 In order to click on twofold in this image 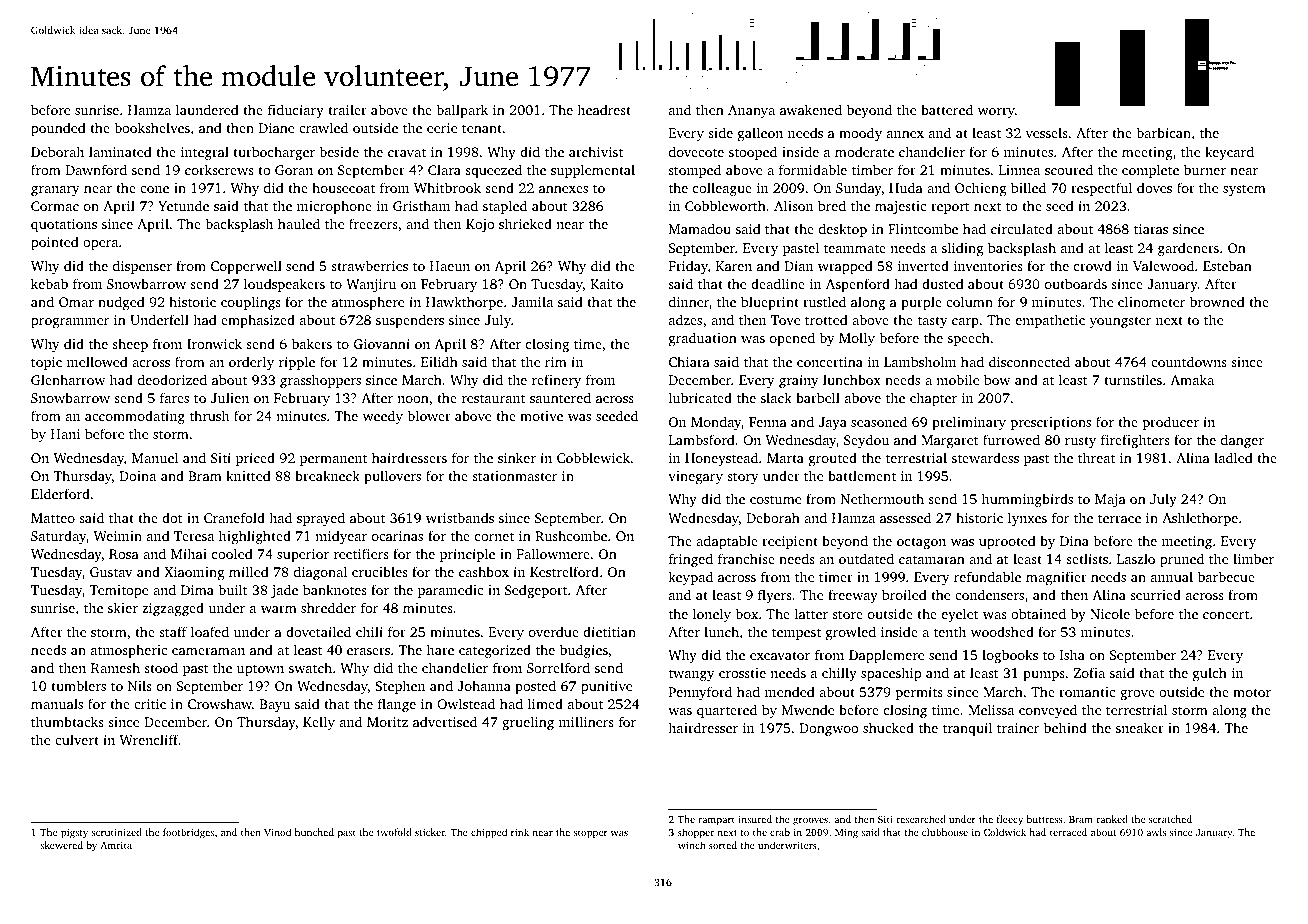, I will do `click(394, 832)`.
